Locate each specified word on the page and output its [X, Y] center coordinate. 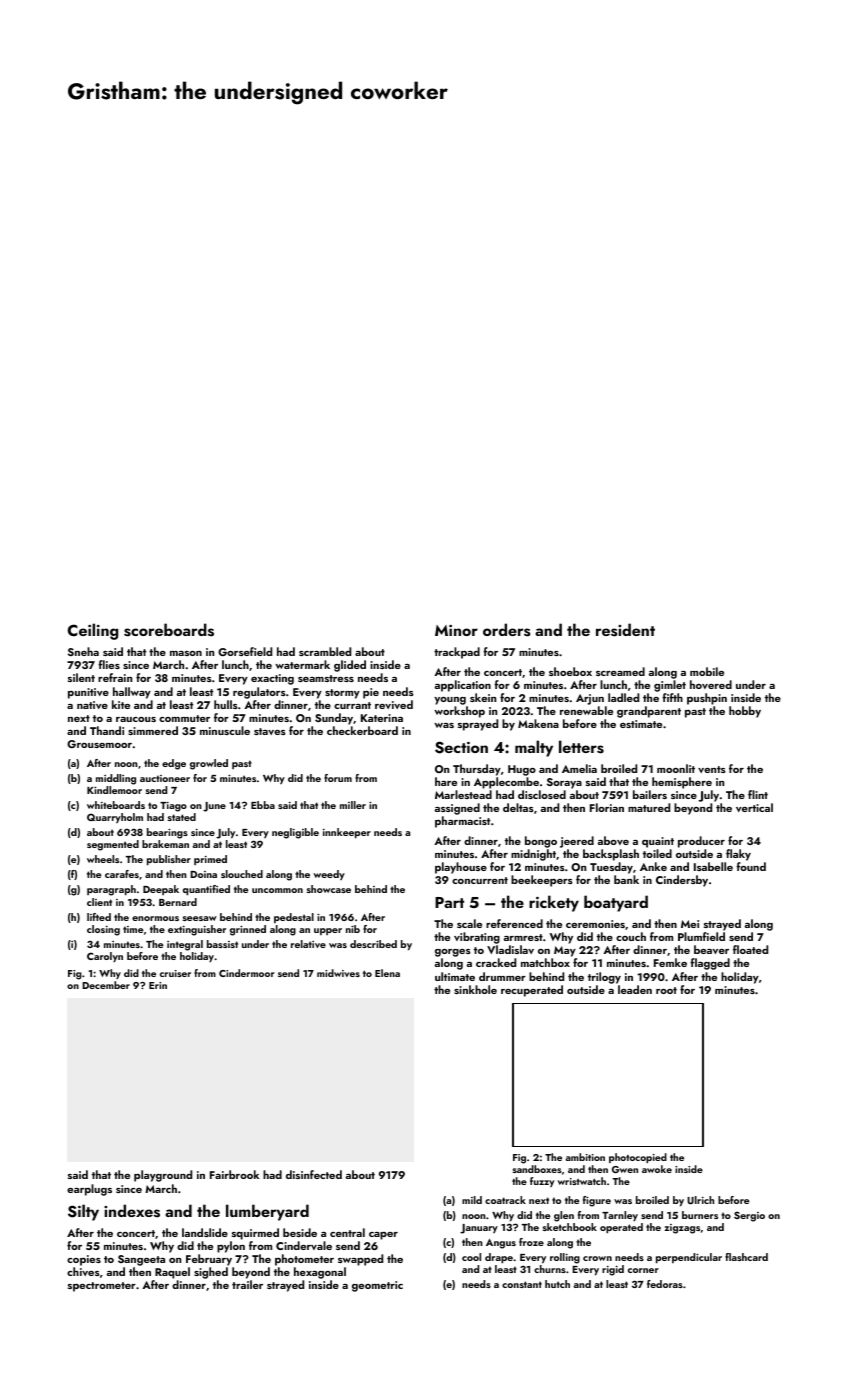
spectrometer [102, 1287]
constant [522, 1284]
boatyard [616, 903]
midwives [338, 973]
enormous [155, 918]
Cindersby [682, 881]
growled [209, 764]
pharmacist [462, 822]
